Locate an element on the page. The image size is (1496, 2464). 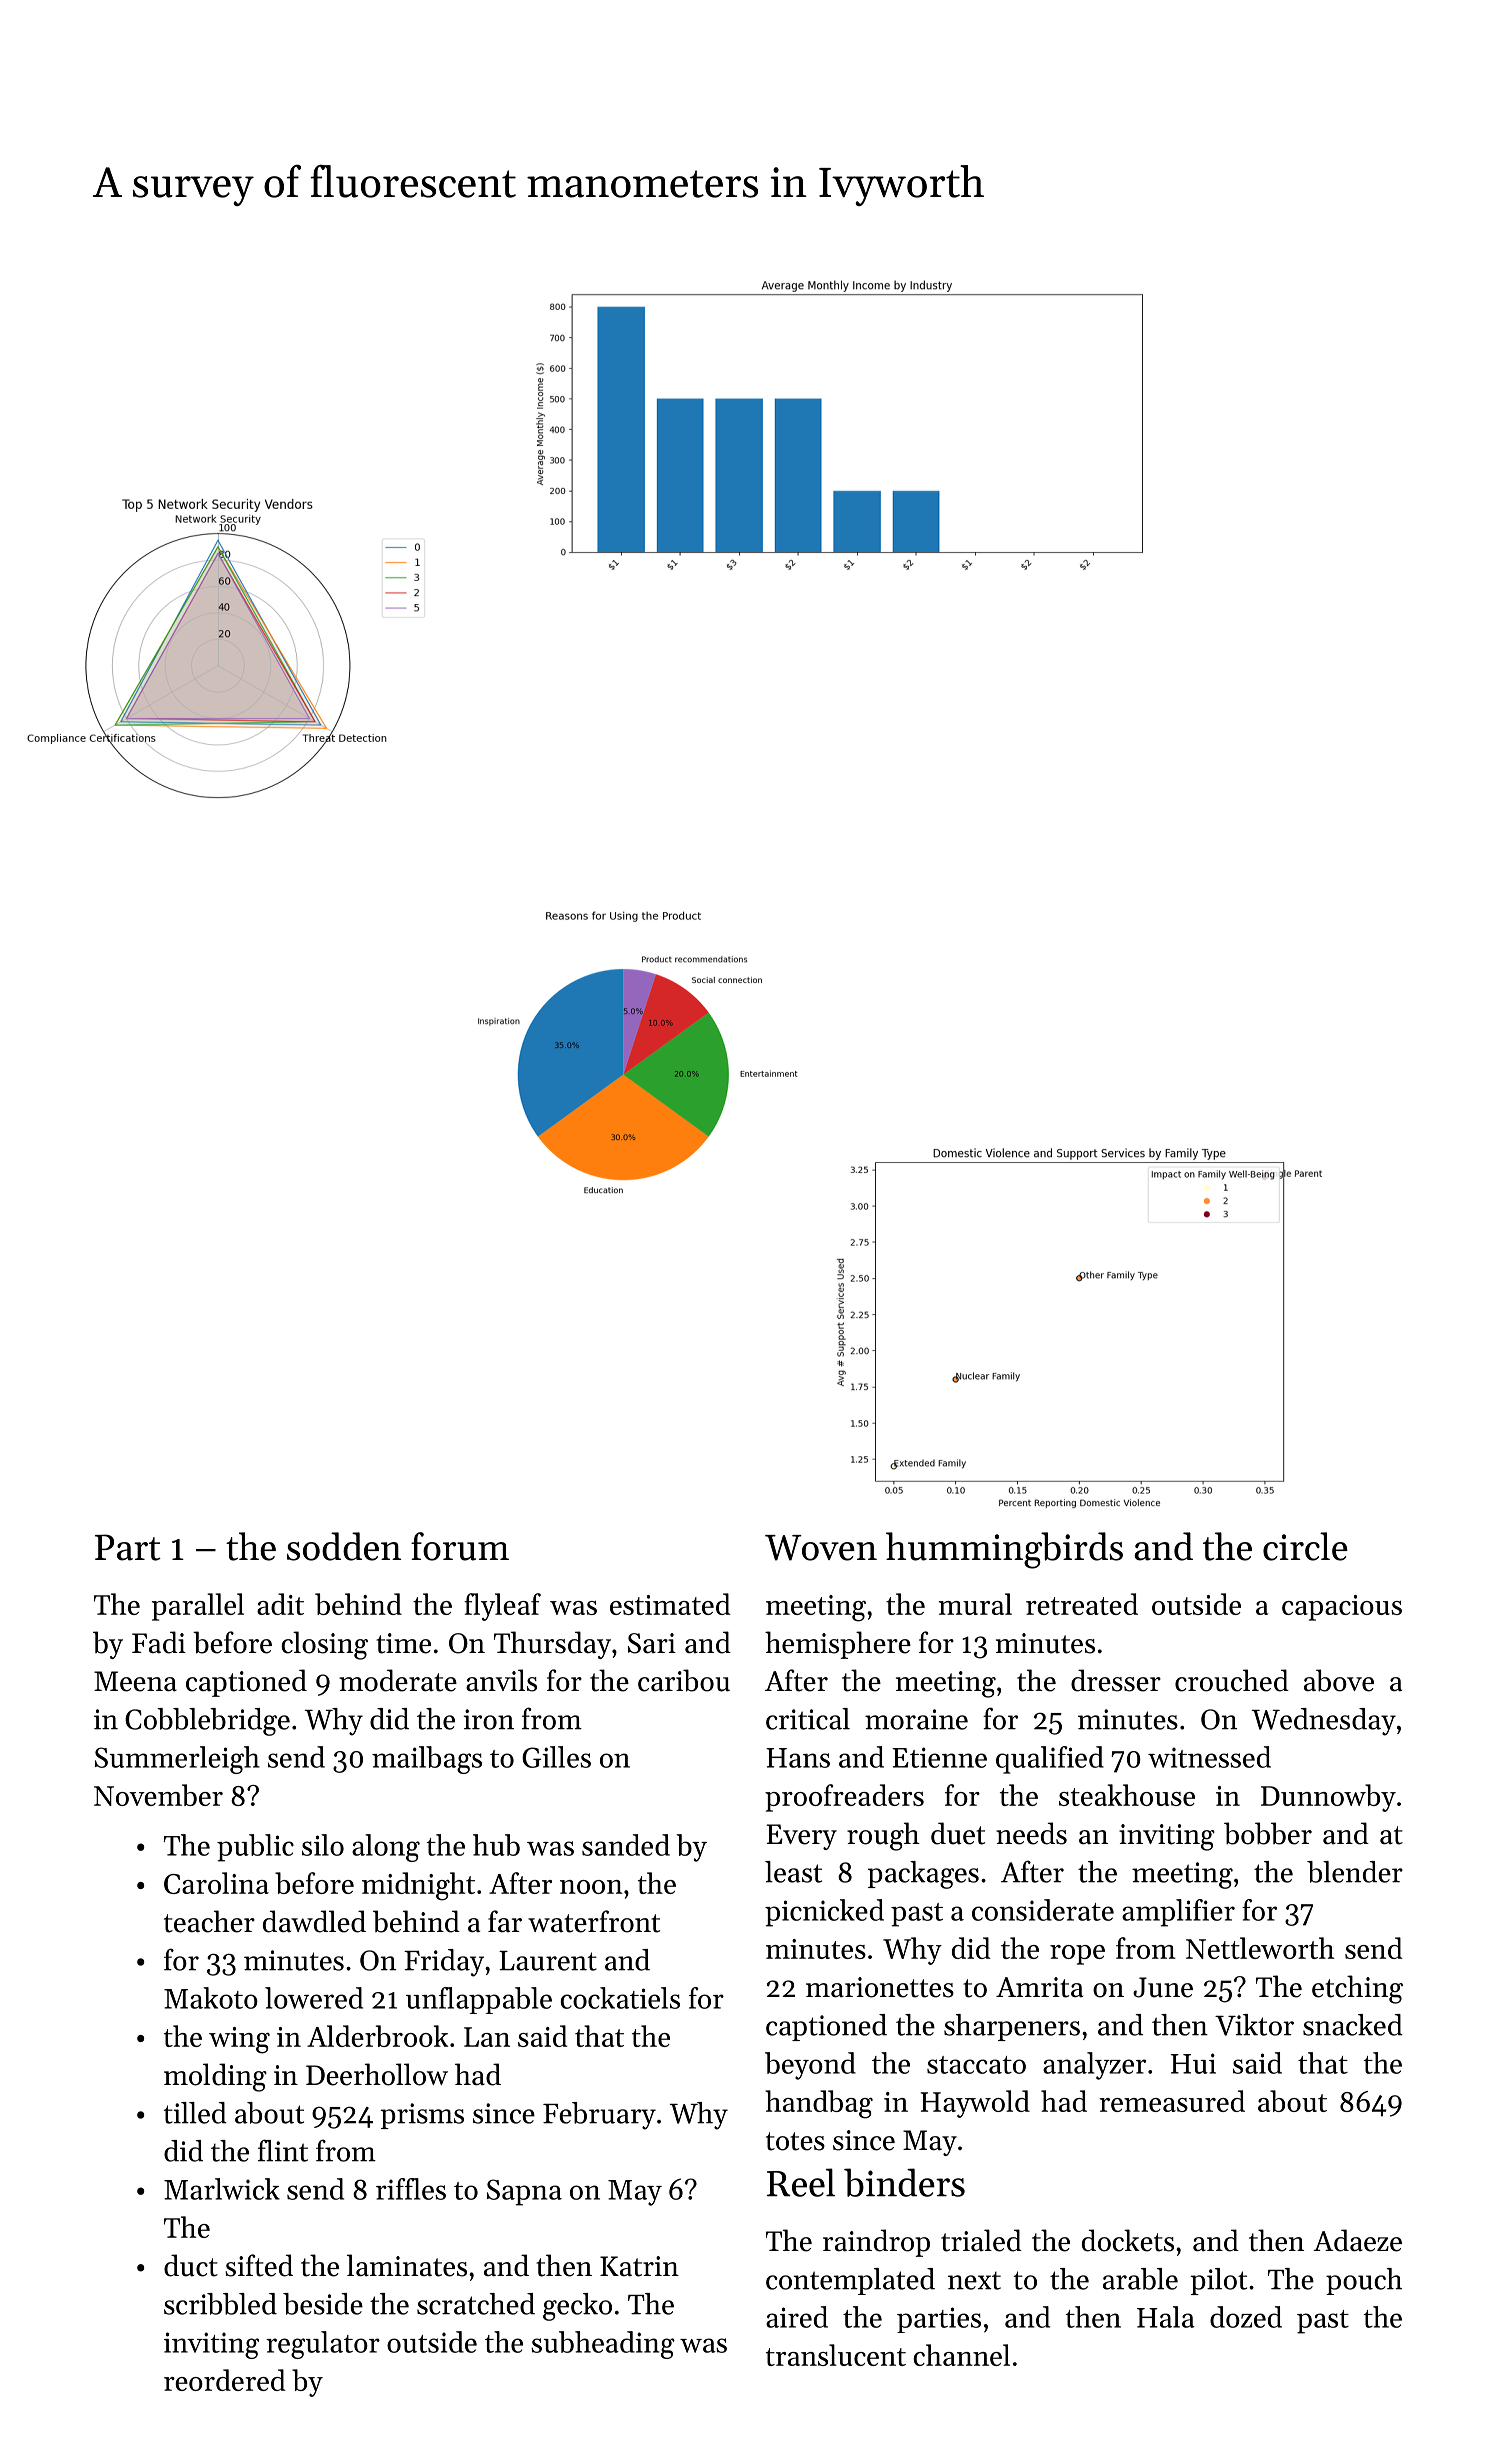
molding is located at coordinates (215, 2077).
